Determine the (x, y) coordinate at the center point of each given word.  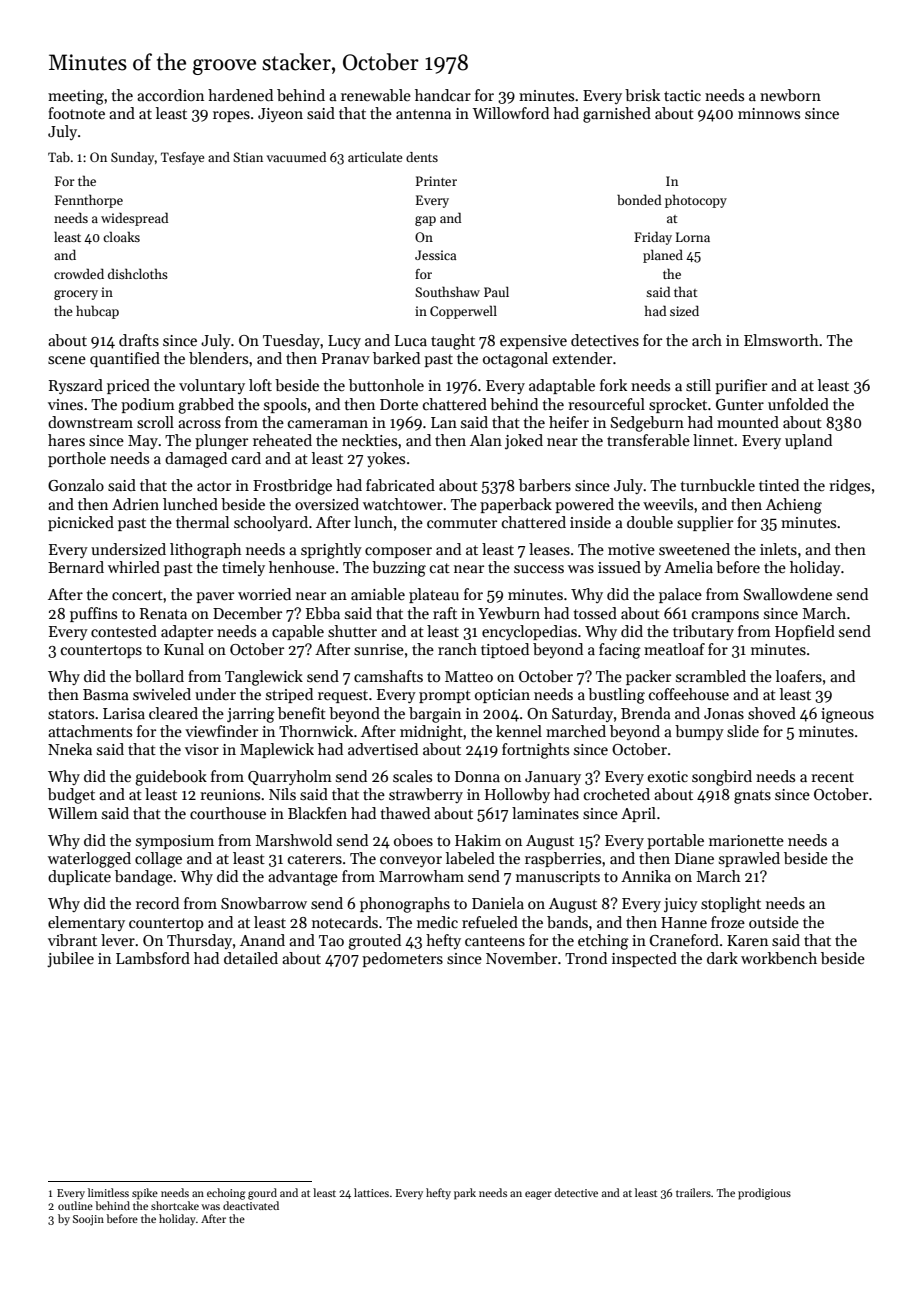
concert (137, 595)
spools (285, 405)
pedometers (402, 959)
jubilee (70, 959)
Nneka (70, 749)
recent (832, 777)
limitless (108, 1192)
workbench (779, 958)
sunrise (379, 649)
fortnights (535, 751)
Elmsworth (781, 340)
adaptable (562, 386)
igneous (847, 715)
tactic (682, 95)
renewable (376, 95)
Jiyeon (280, 115)
